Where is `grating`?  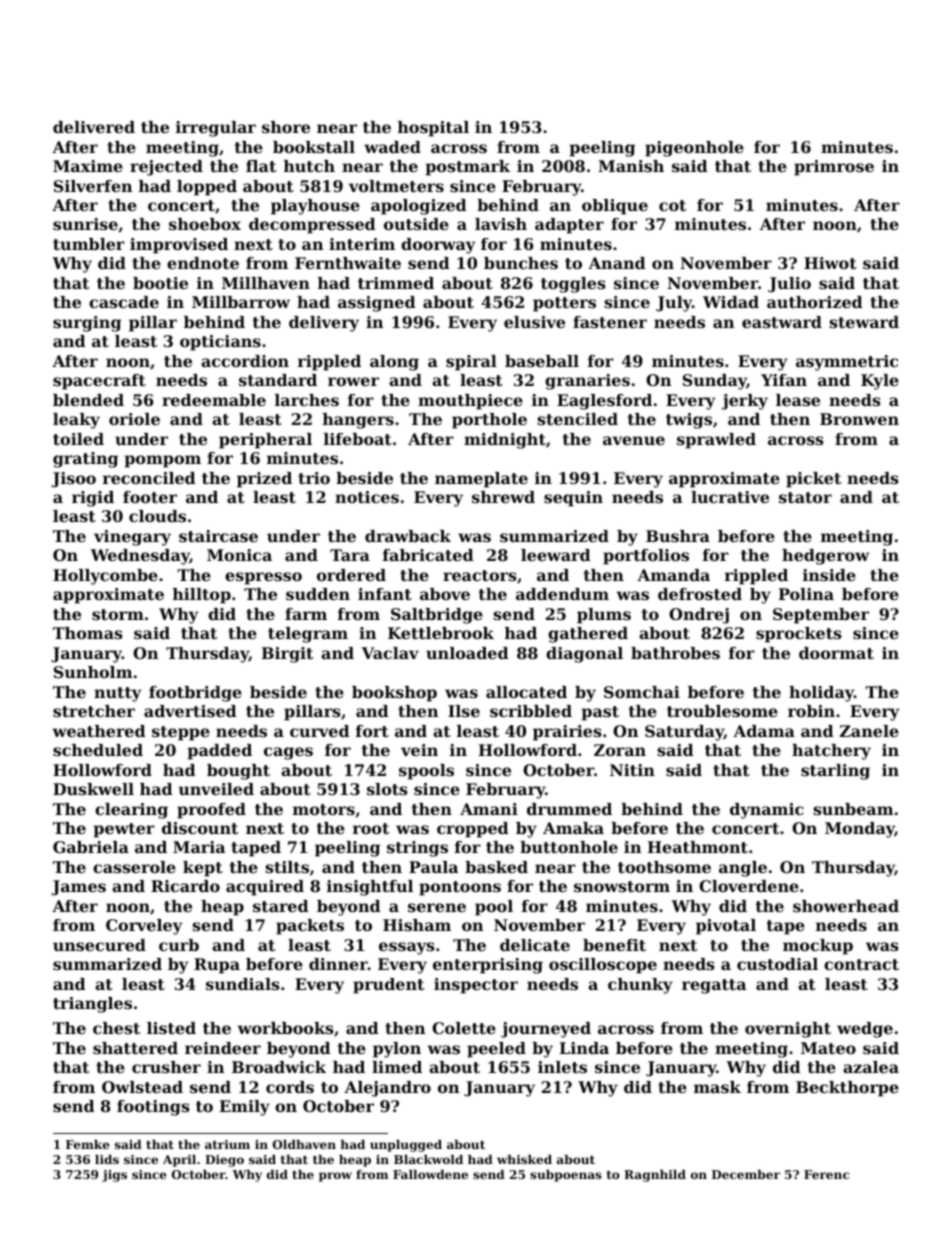
grating is located at coordinates (85, 460).
